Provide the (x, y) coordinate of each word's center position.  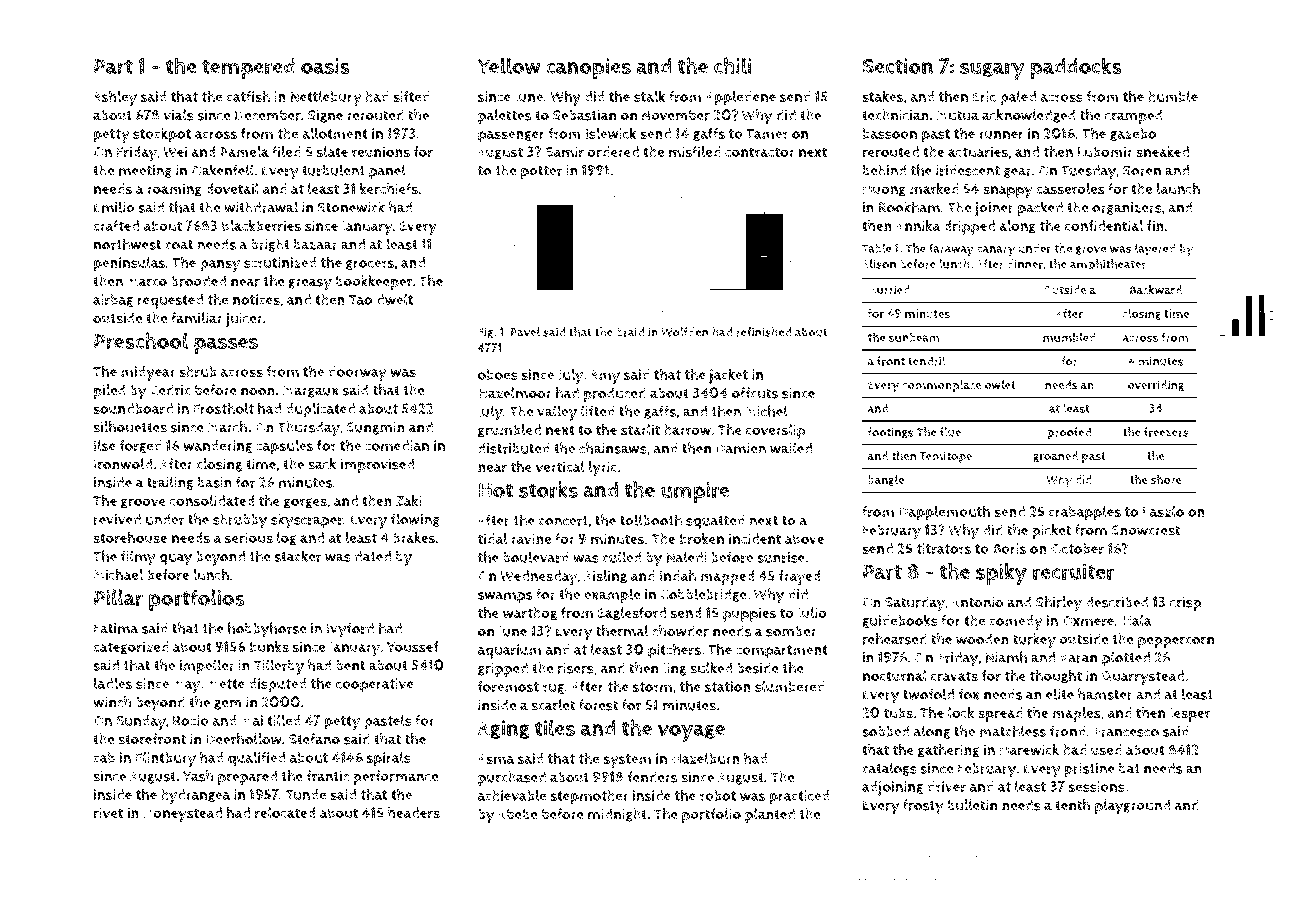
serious (249, 538)
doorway (357, 373)
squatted (715, 522)
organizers (1127, 208)
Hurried (889, 290)
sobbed (886, 731)
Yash (198, 776)
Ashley (115, 98)
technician (895, 115)
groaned (1055, 457)
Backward (1156, 290)
